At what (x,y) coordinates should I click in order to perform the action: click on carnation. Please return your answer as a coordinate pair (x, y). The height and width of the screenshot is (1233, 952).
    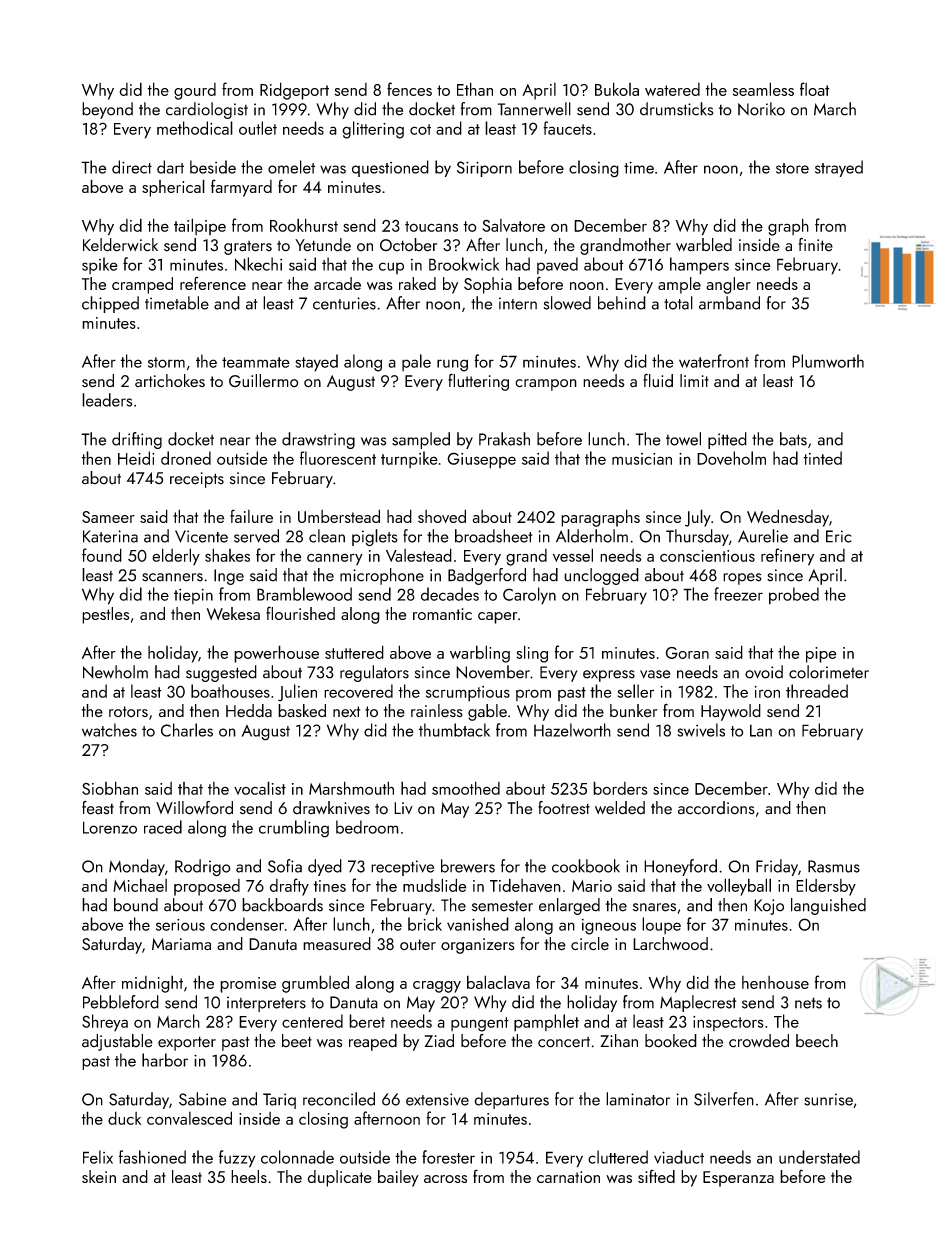
    Looking at the image, I should click on (568, 1177).
